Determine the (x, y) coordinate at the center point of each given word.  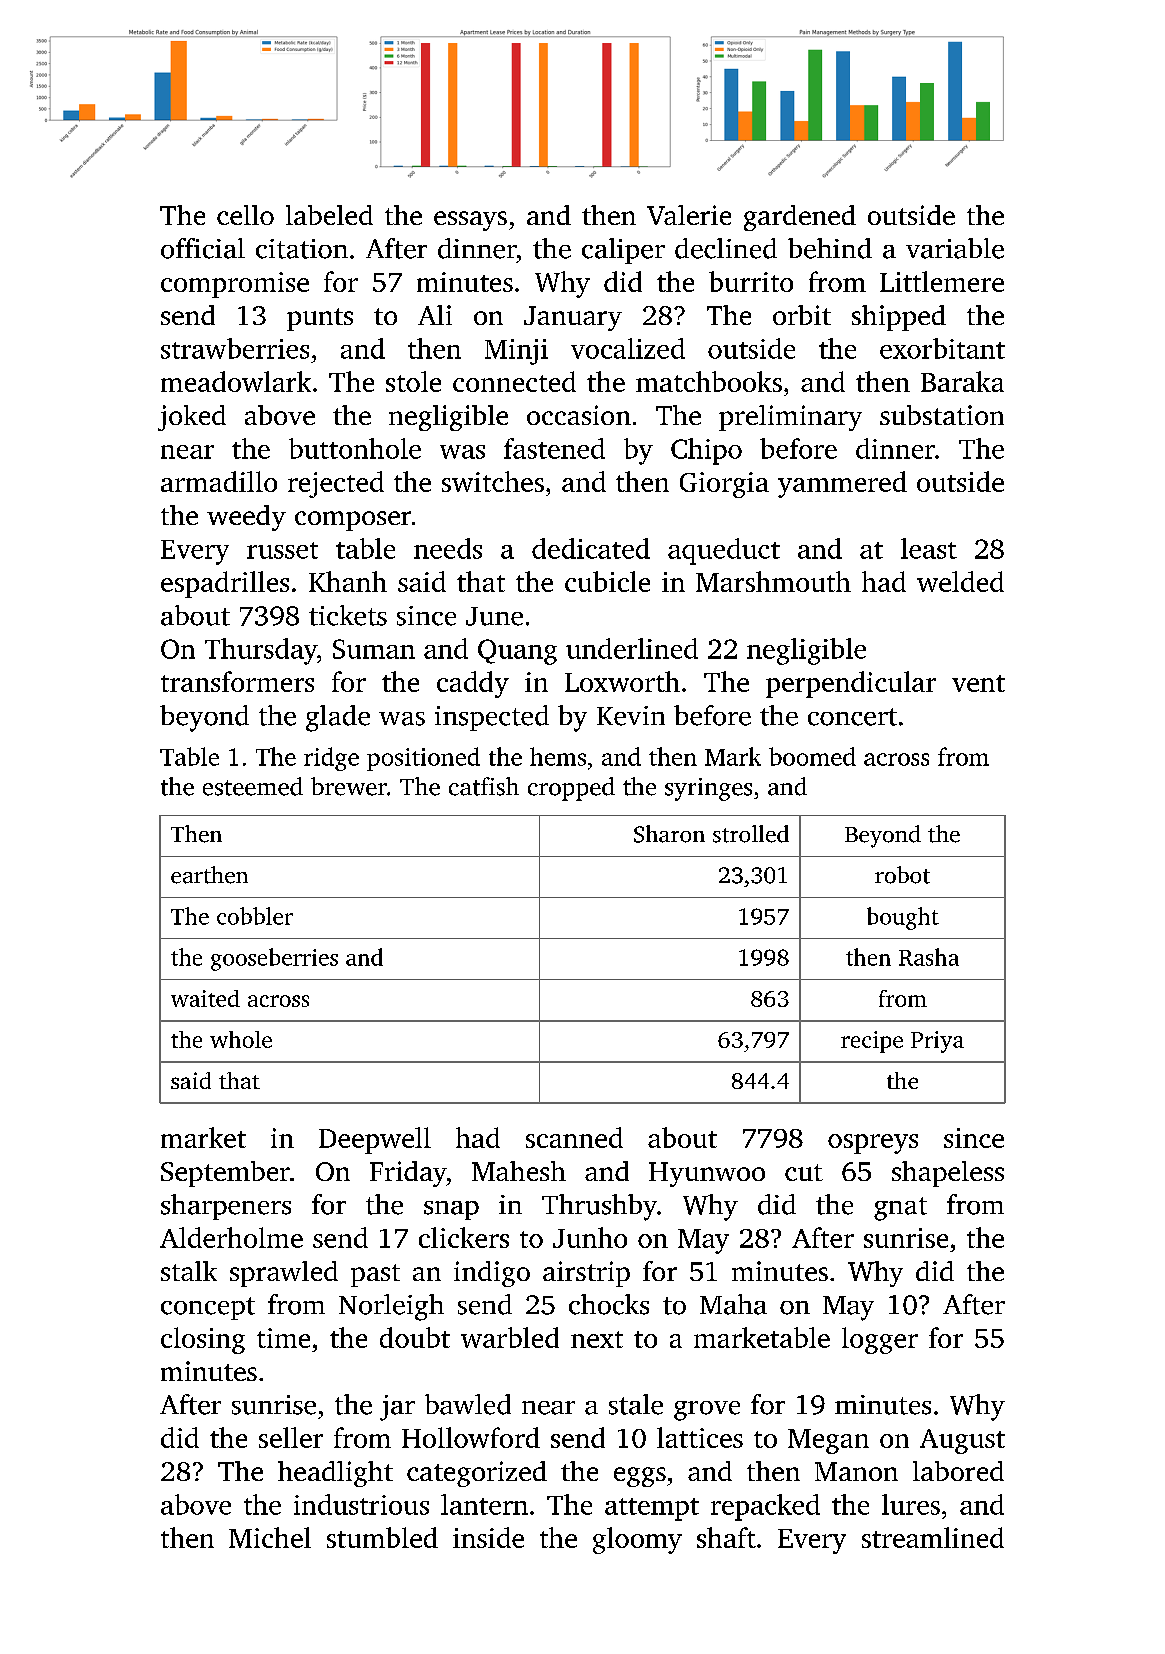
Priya (937, 1042)
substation (942, 415)
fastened (554, 448)
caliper (623, 251)
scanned (574, 1137)
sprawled (284, 1274)
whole (241, 1039)
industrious (361, 1504)
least (929, 548)
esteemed (253, 786)
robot (902, 875)
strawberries (235, 348)
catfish (484, 786)
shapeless (948, 1174)
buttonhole (355, 448)
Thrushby (599, 1207)
